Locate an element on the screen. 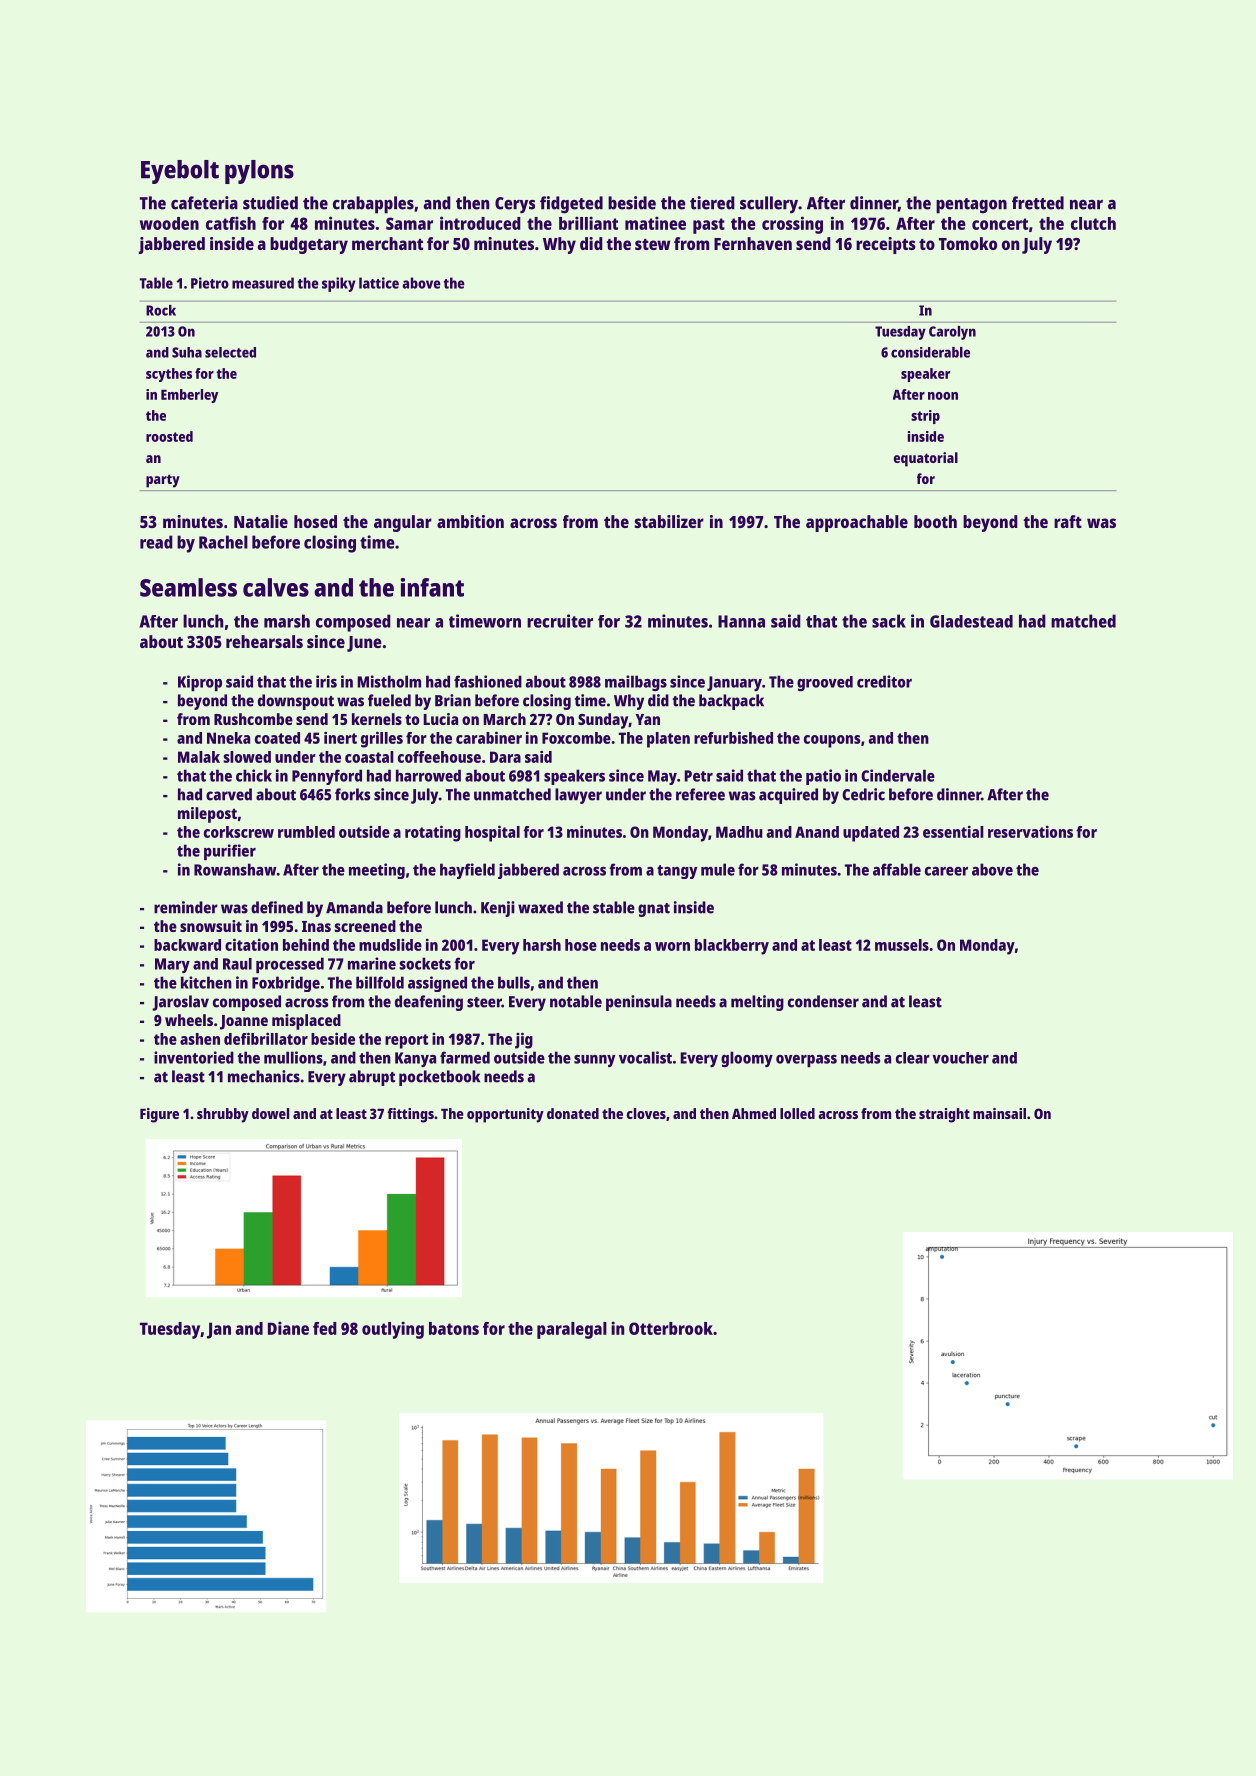 This screenshot has width=1256, height=1776. Cerys is located at coordinates (515, 205).
